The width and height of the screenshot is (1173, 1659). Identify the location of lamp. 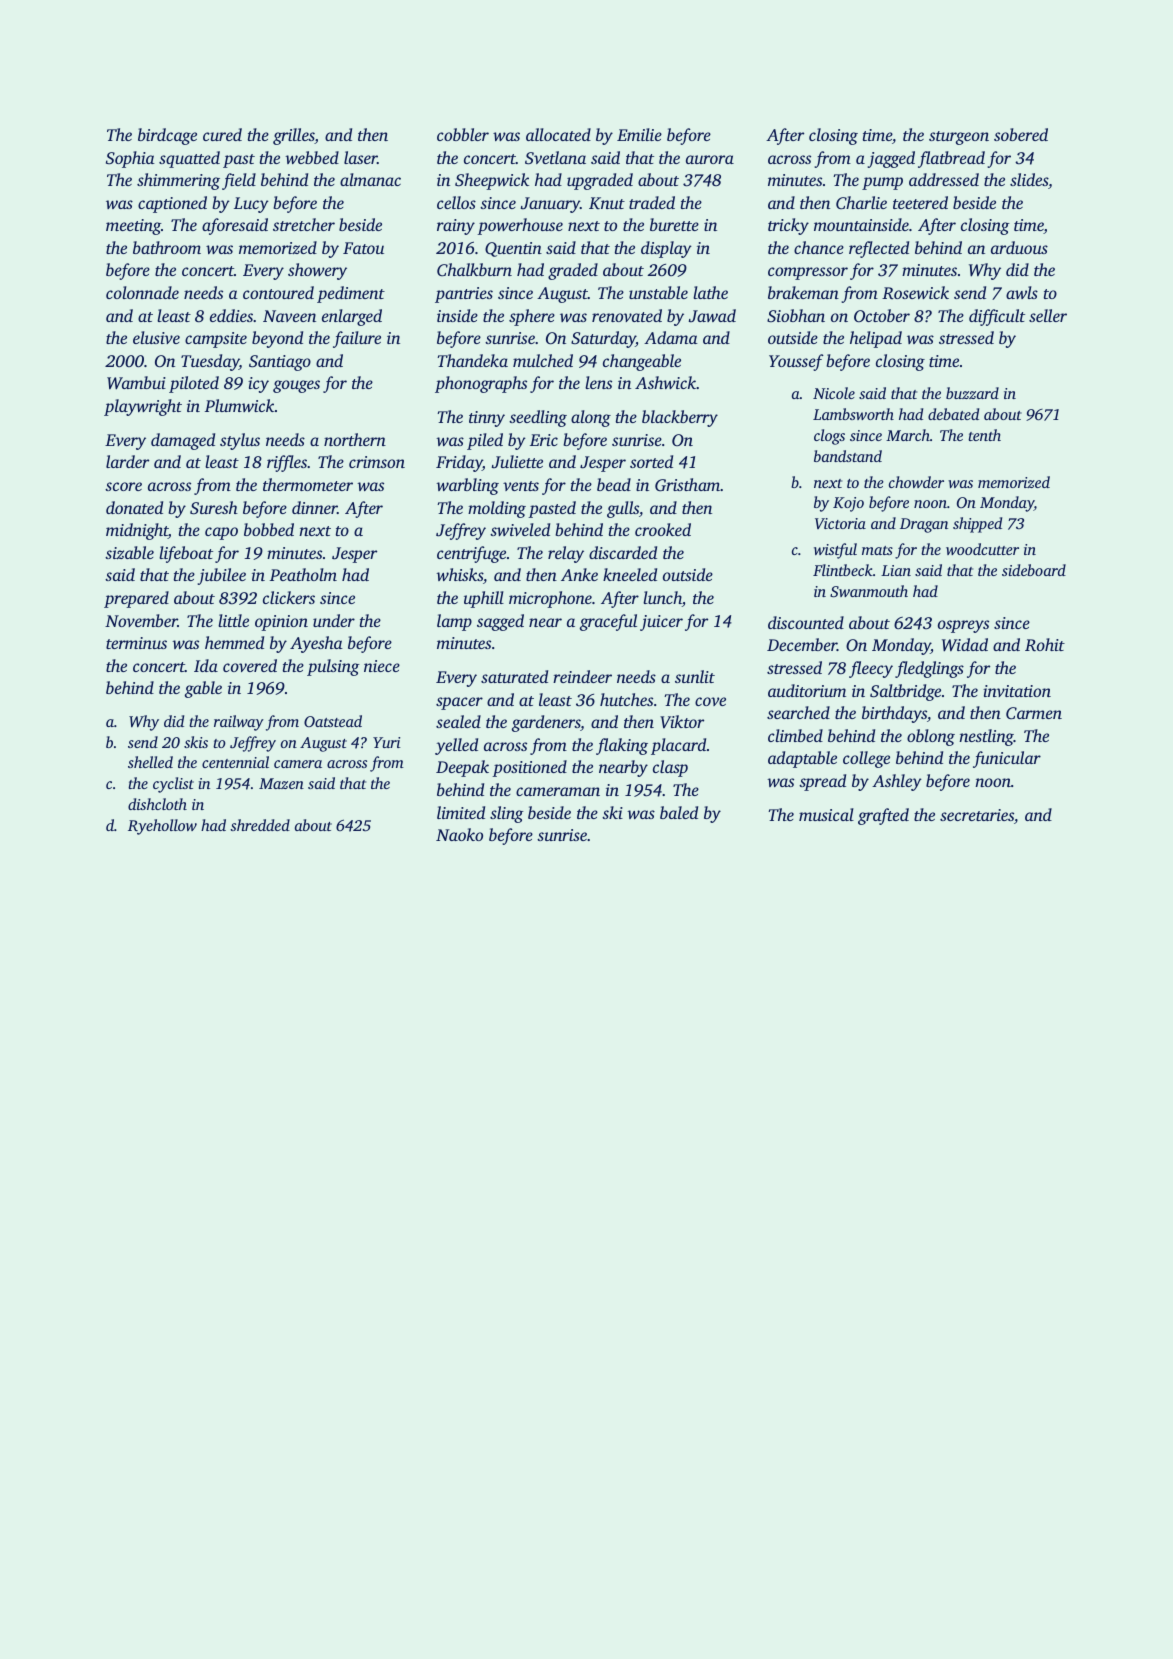
(454, 622).
